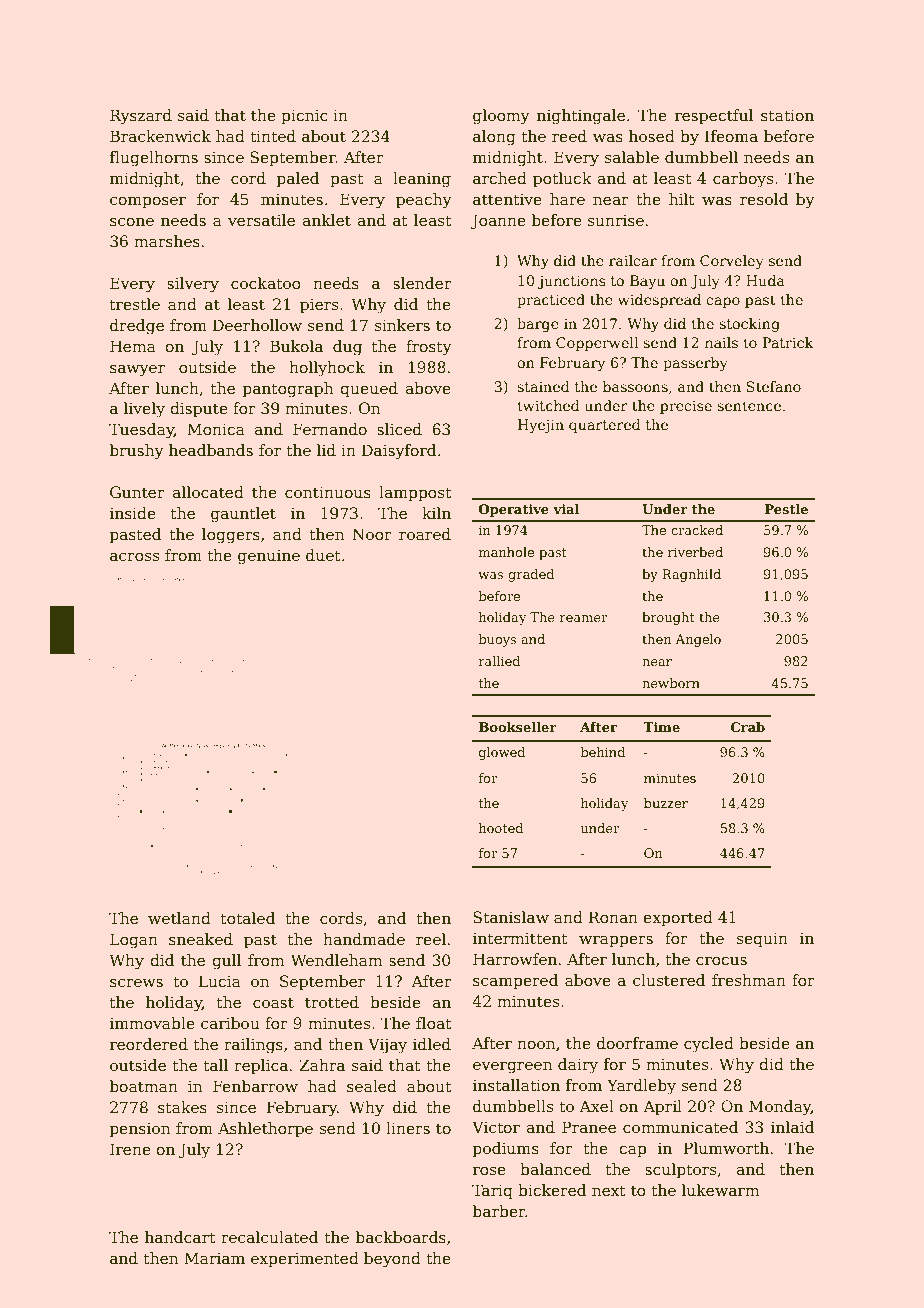  I want to click on lukewarm, so click(721, 1190).
